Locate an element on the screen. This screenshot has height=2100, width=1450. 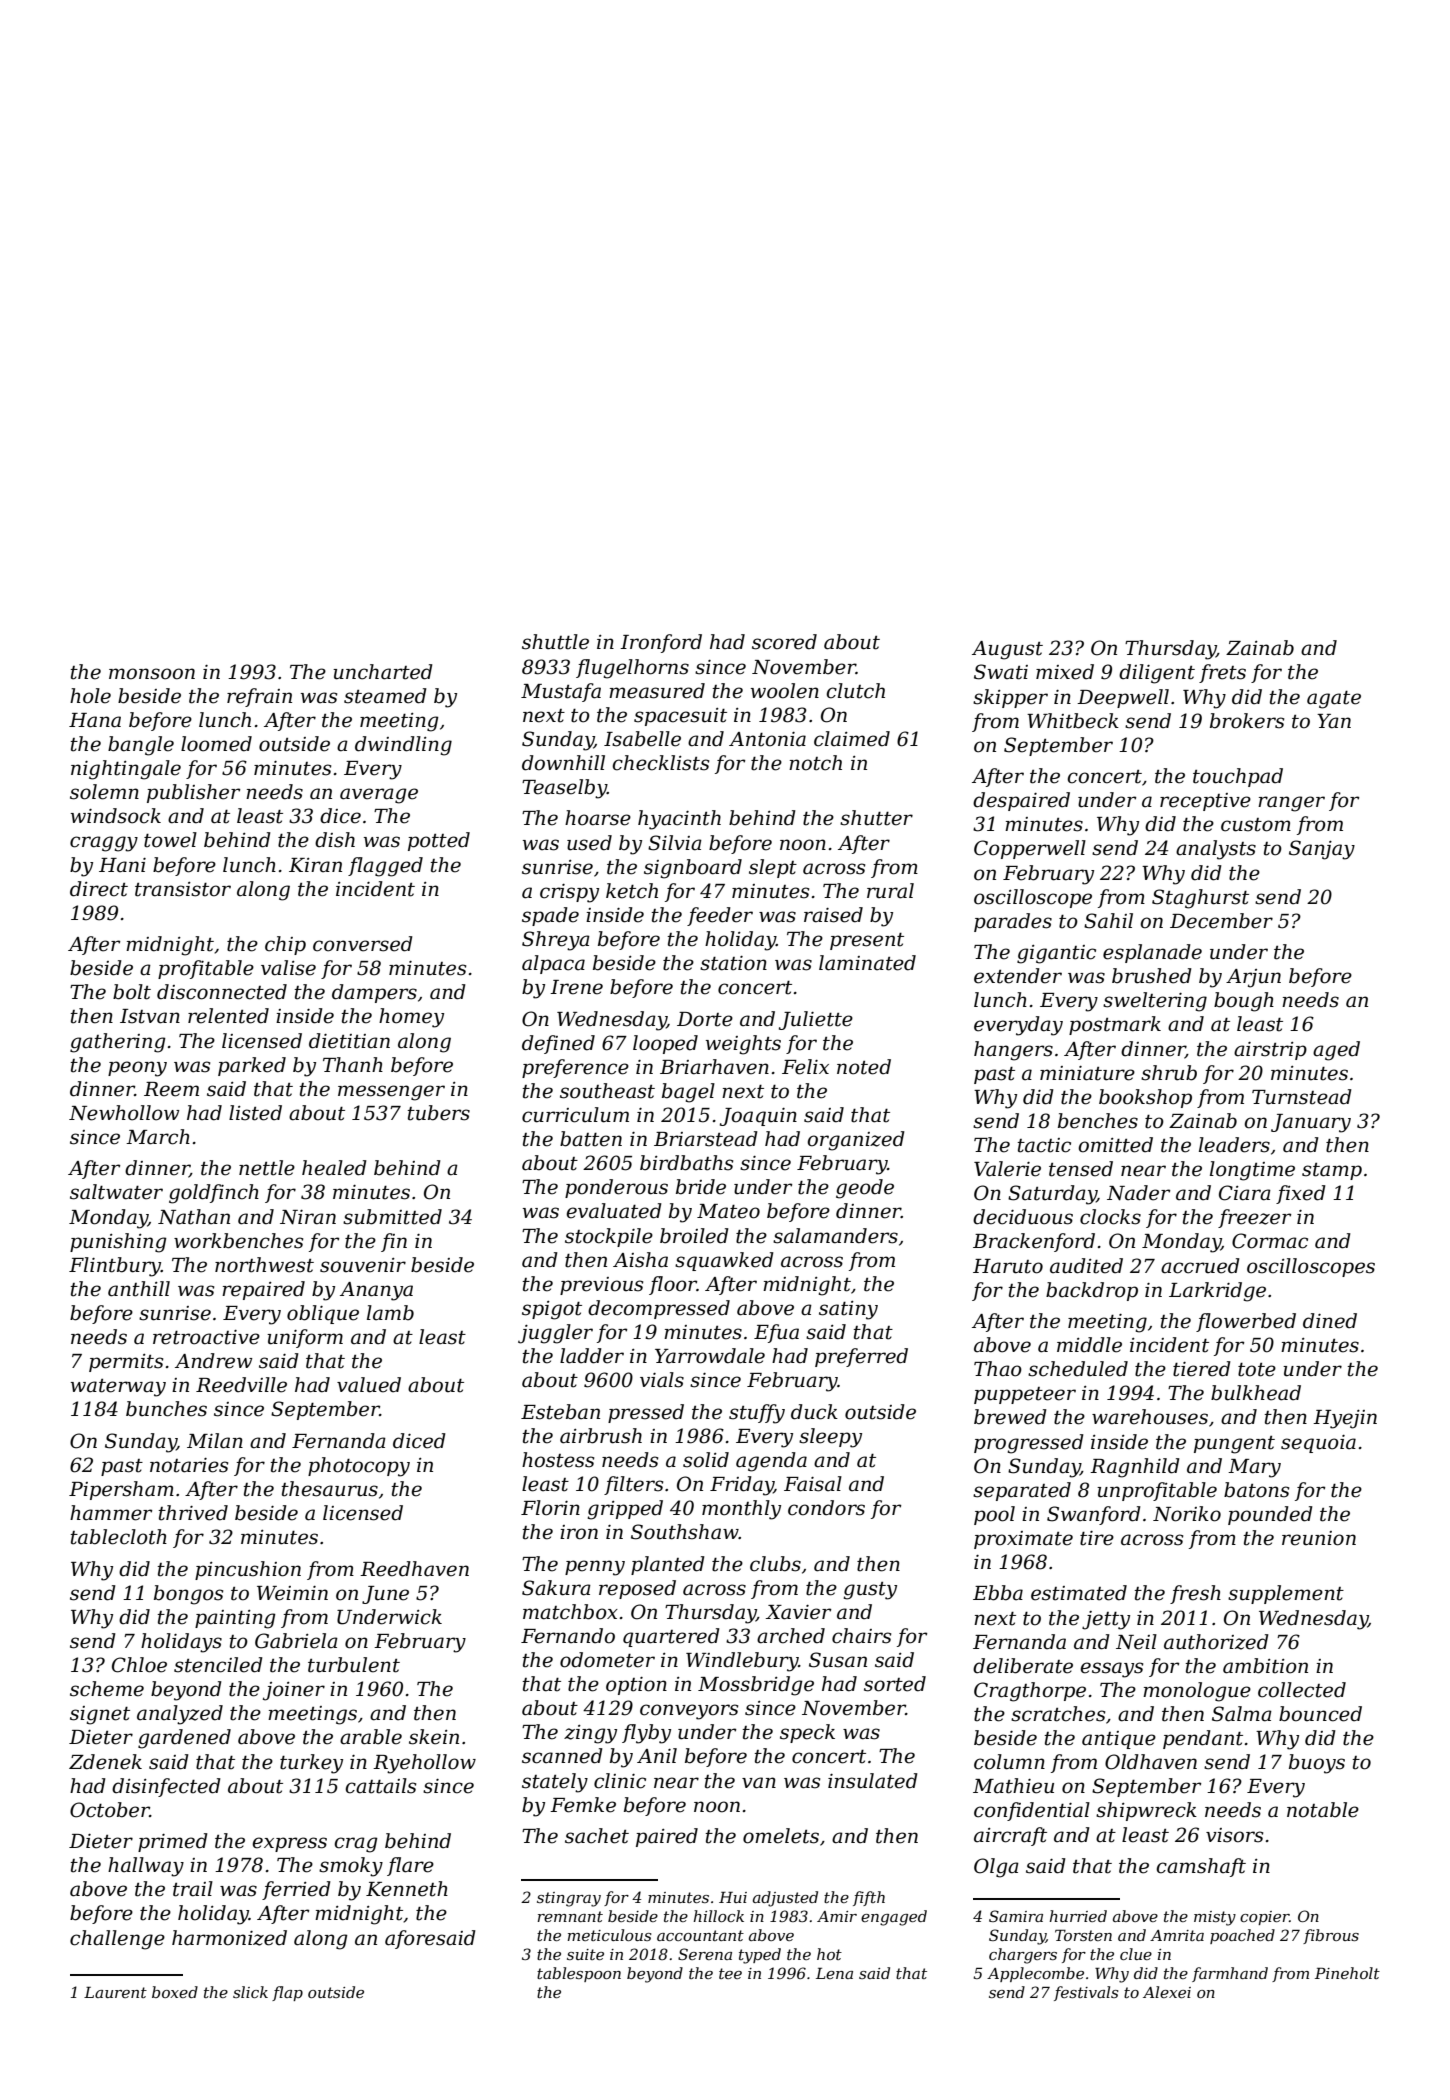
valued is located at coordinates (369, 1385).
